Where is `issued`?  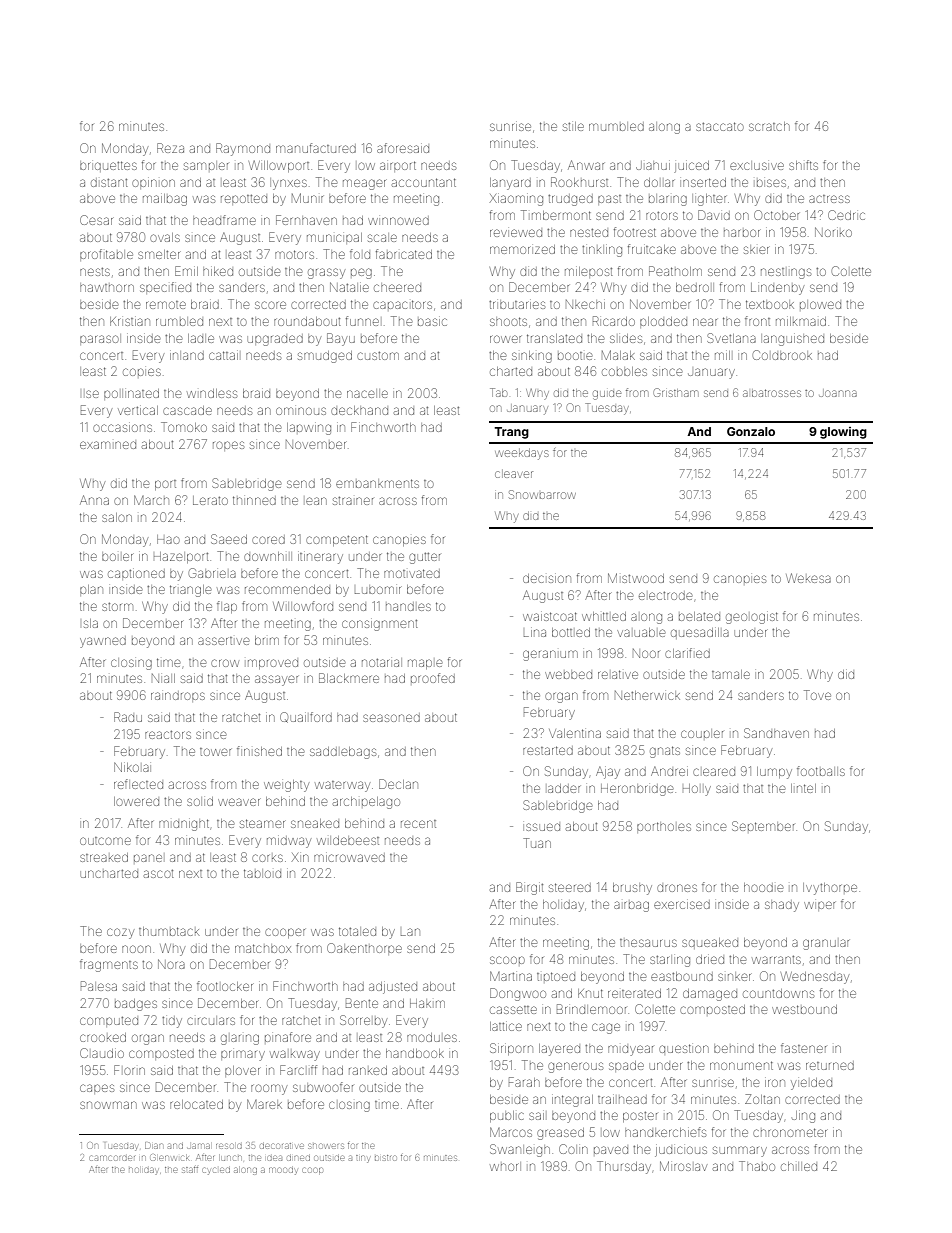 issued is located at coordinates (543, 827).
